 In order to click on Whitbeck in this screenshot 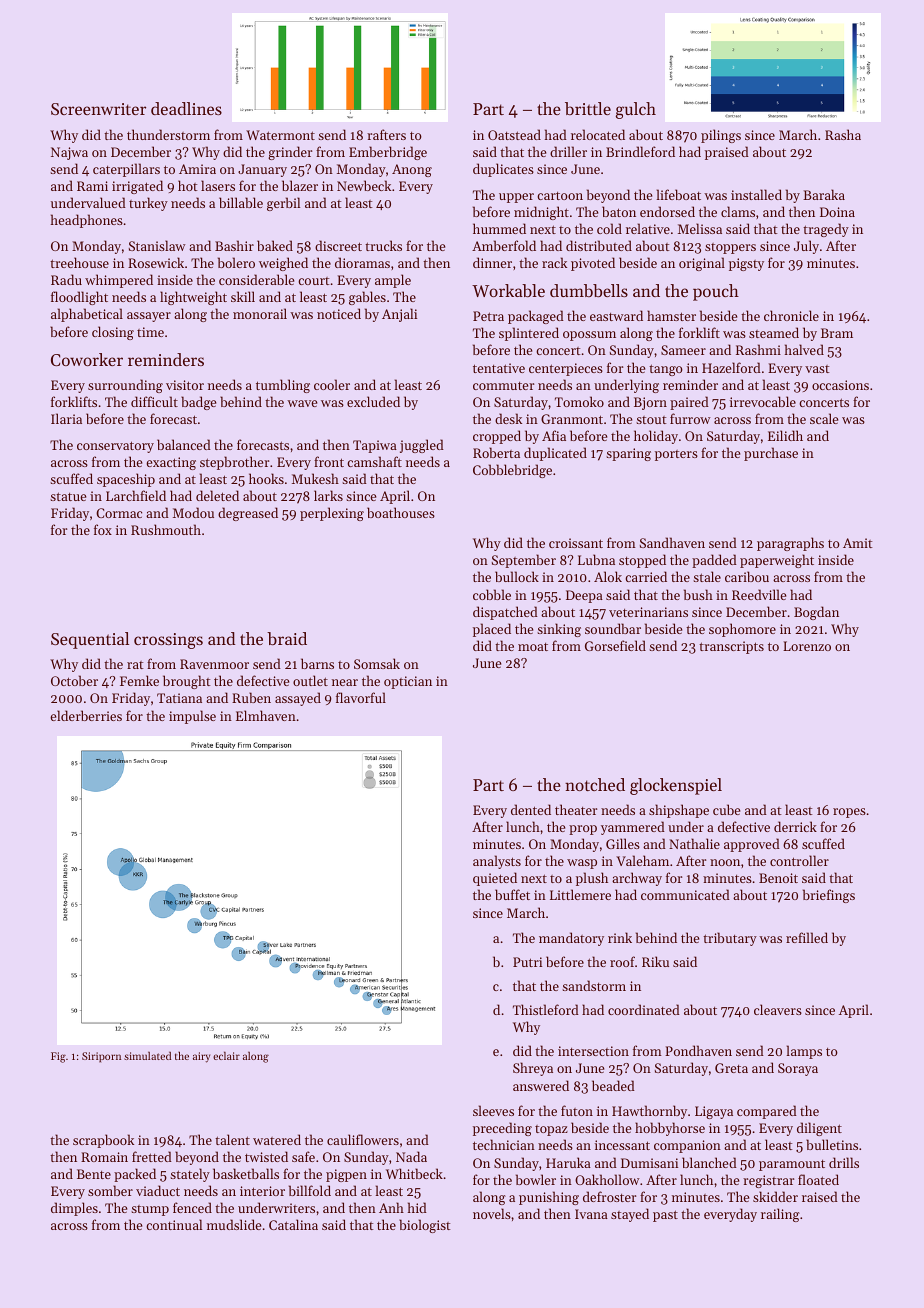, I will do `click(414, 1173)`.
